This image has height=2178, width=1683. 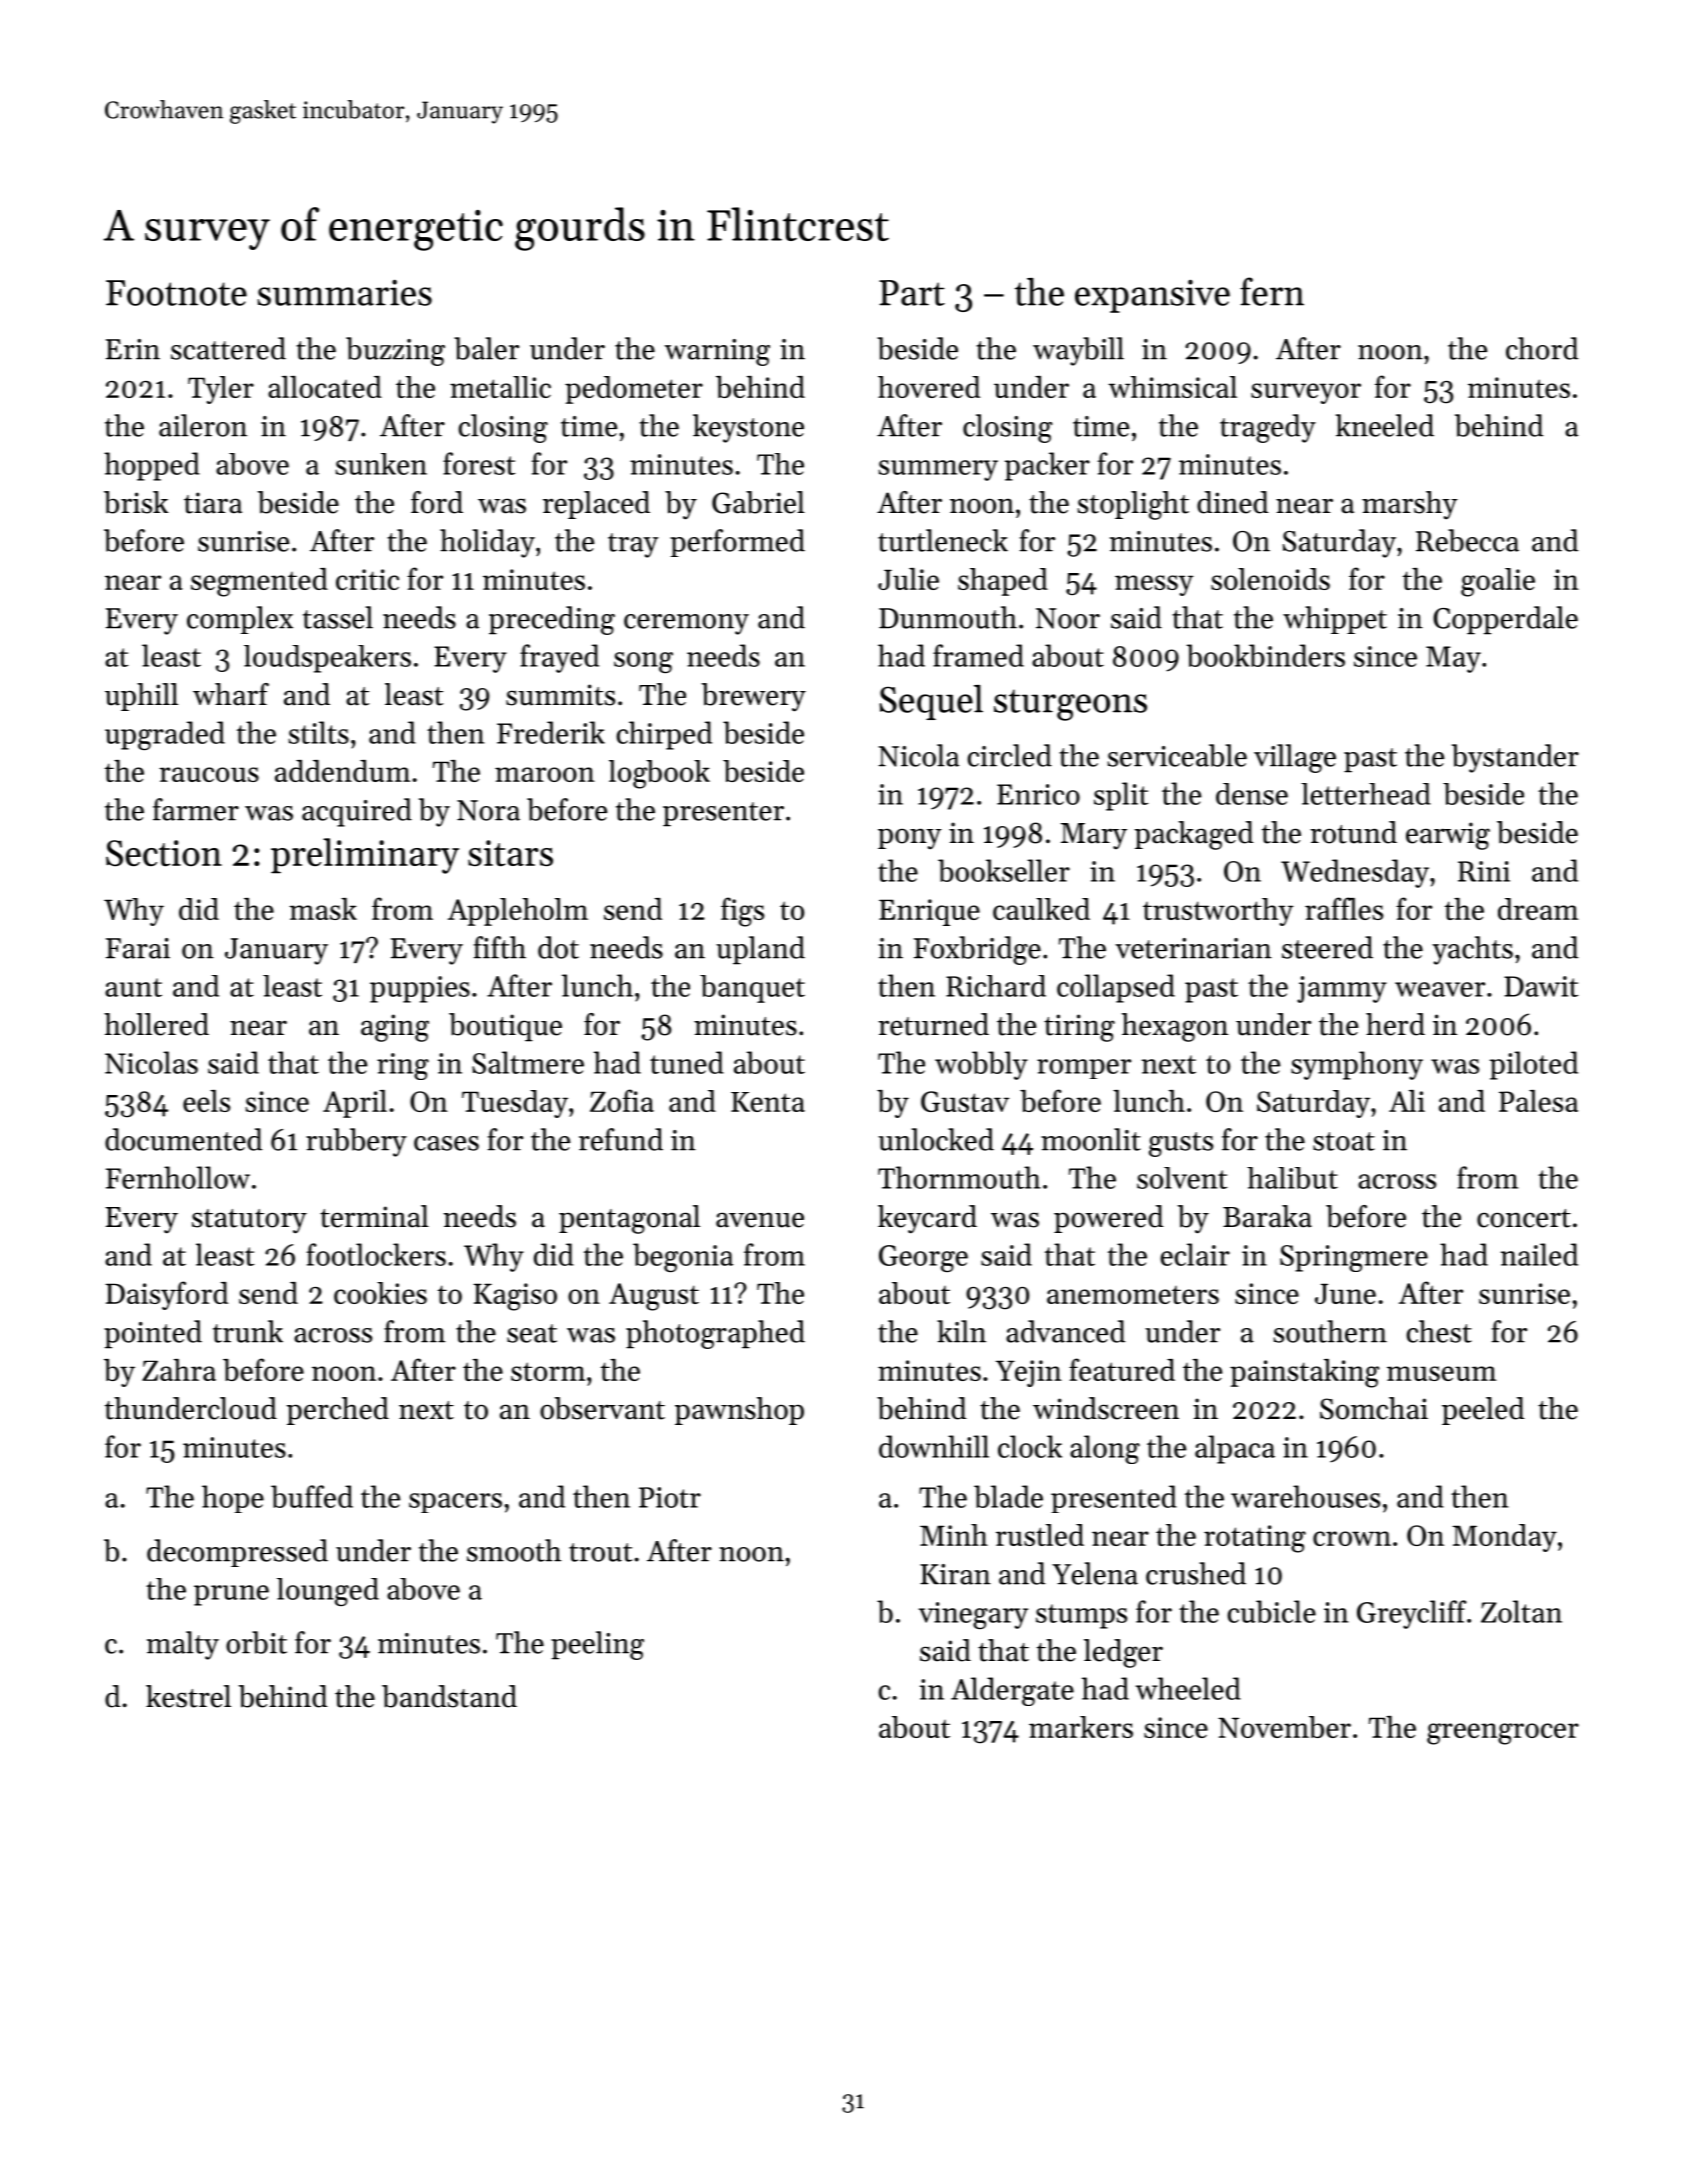 I want to click on wobbly, so click(x=981, y=1065).
